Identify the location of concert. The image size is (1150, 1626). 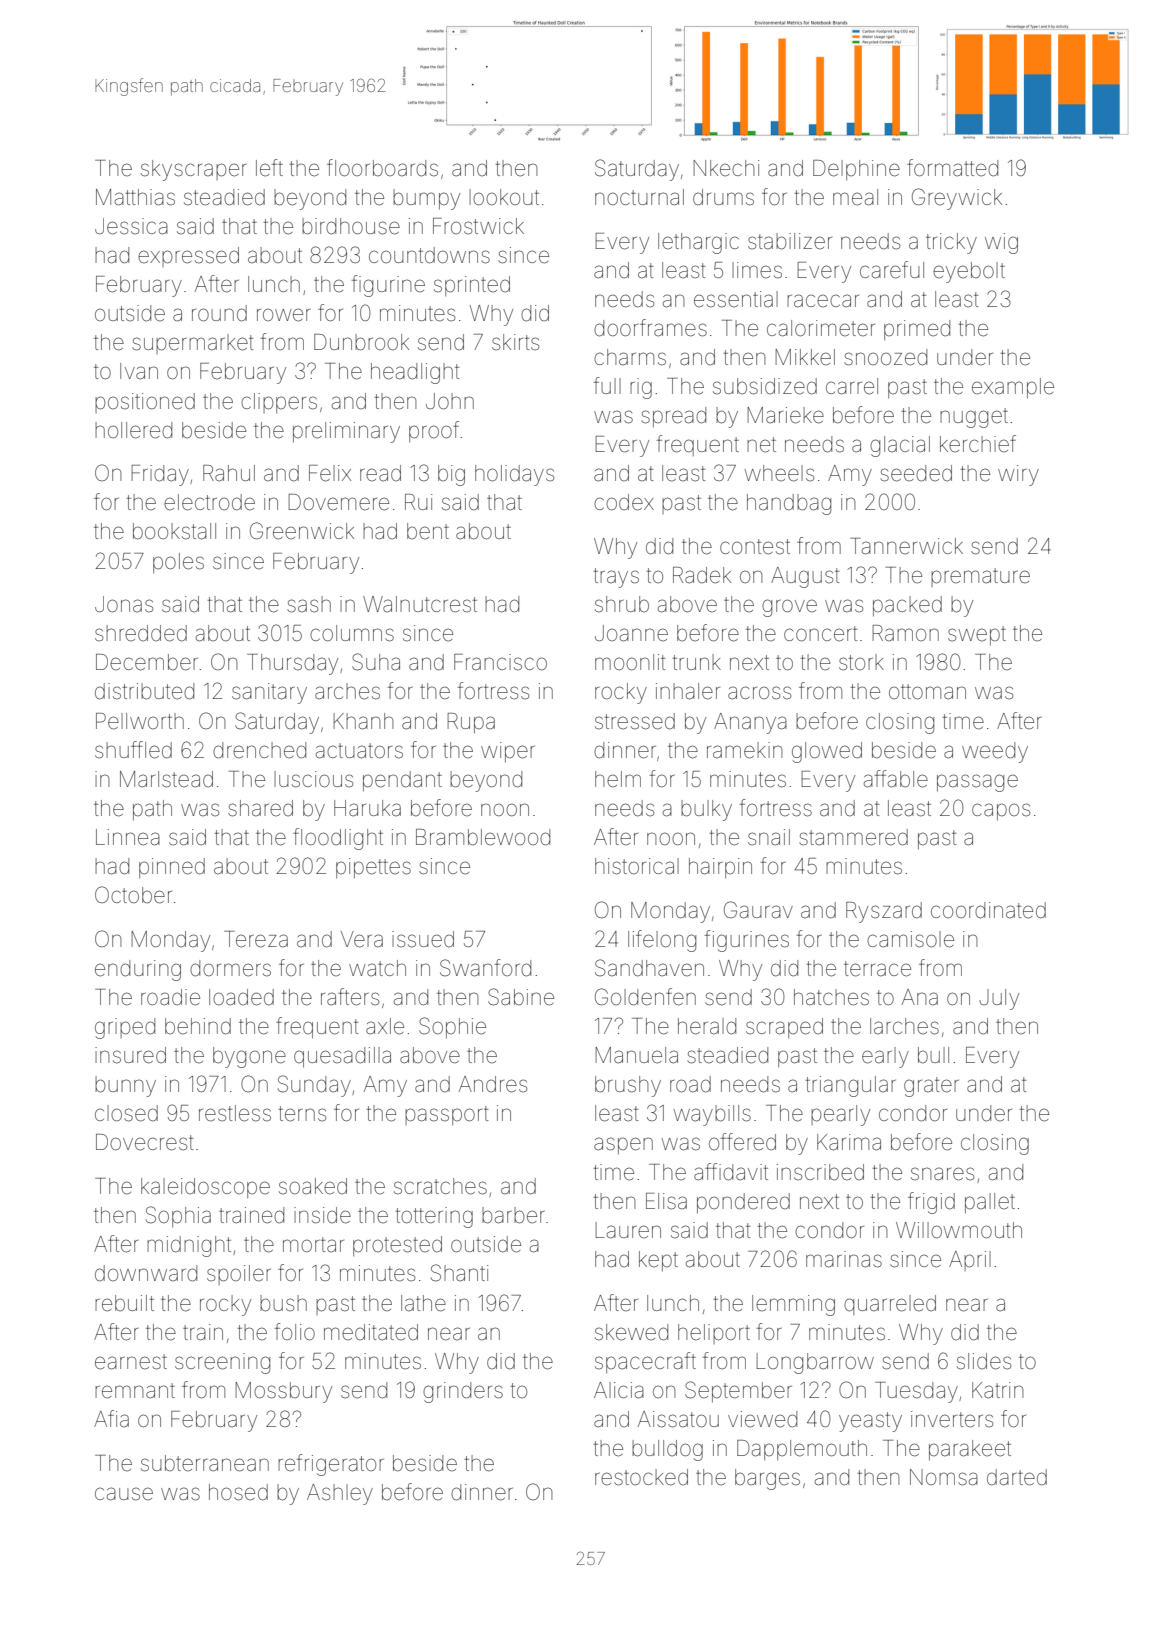
(821, 634).
